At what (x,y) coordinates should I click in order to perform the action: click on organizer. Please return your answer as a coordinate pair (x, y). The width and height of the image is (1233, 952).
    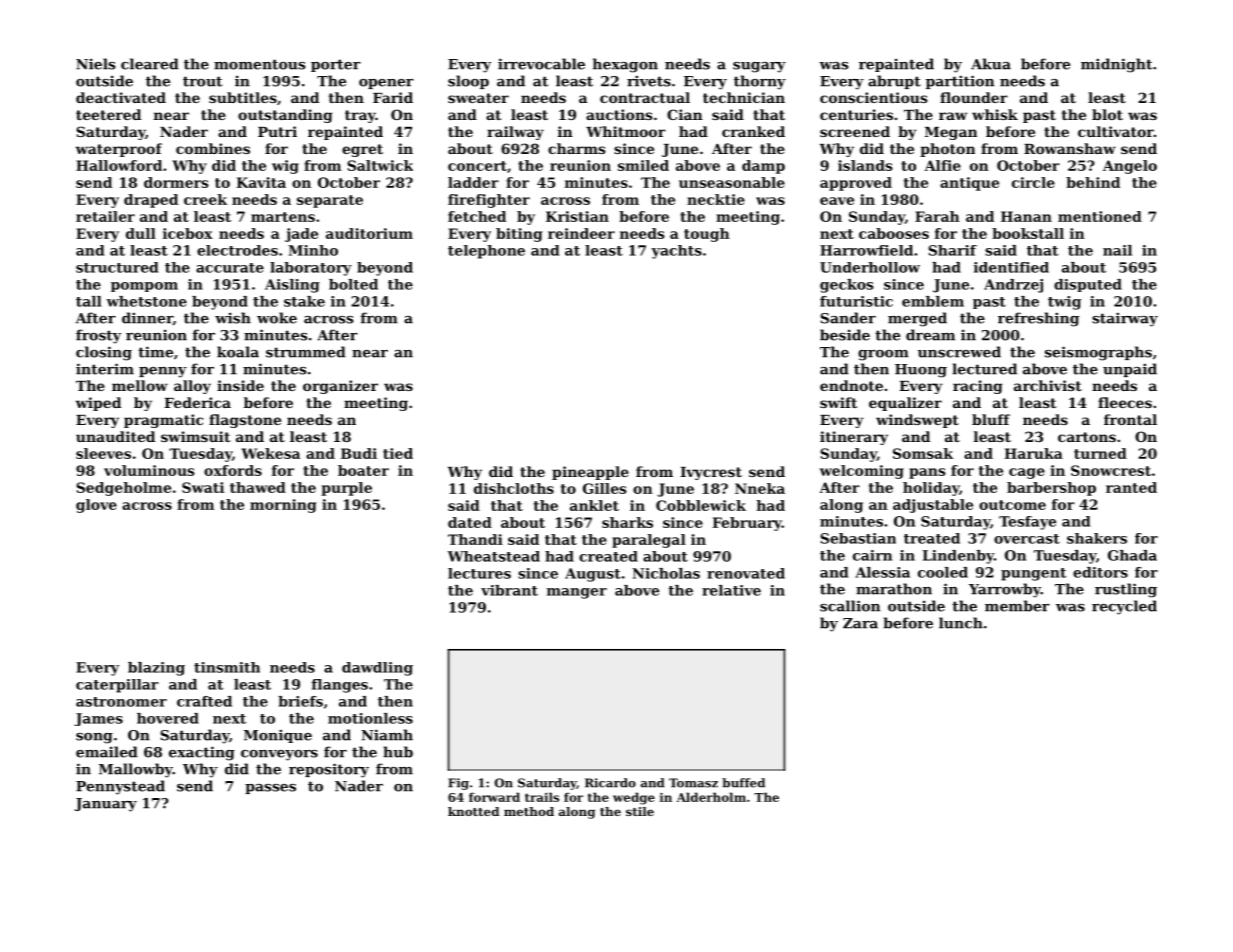
    Looking at the image, I should click on (340, 387).
